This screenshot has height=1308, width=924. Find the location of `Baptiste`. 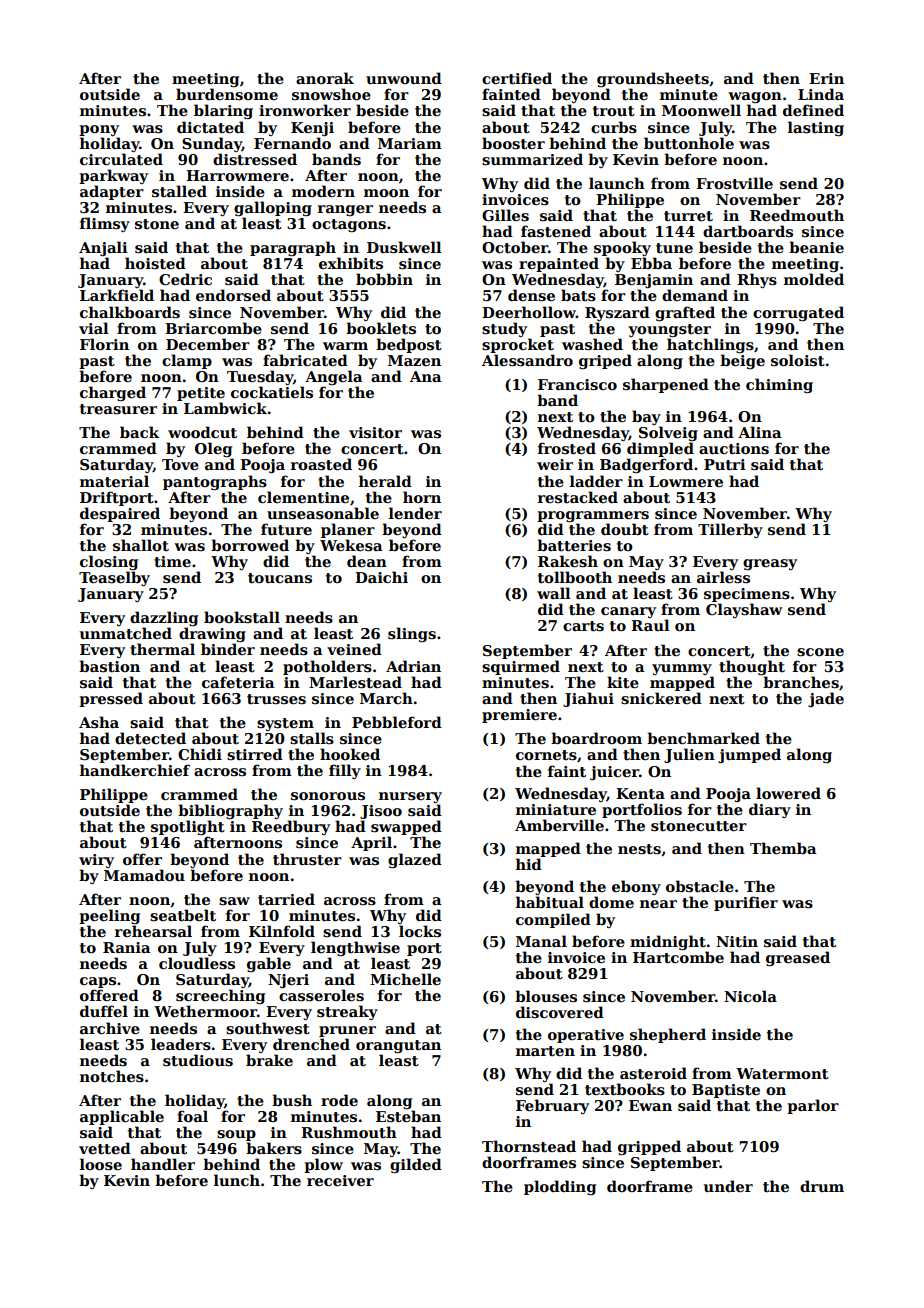

Baptiste is located at coordinates (726, 1091).
